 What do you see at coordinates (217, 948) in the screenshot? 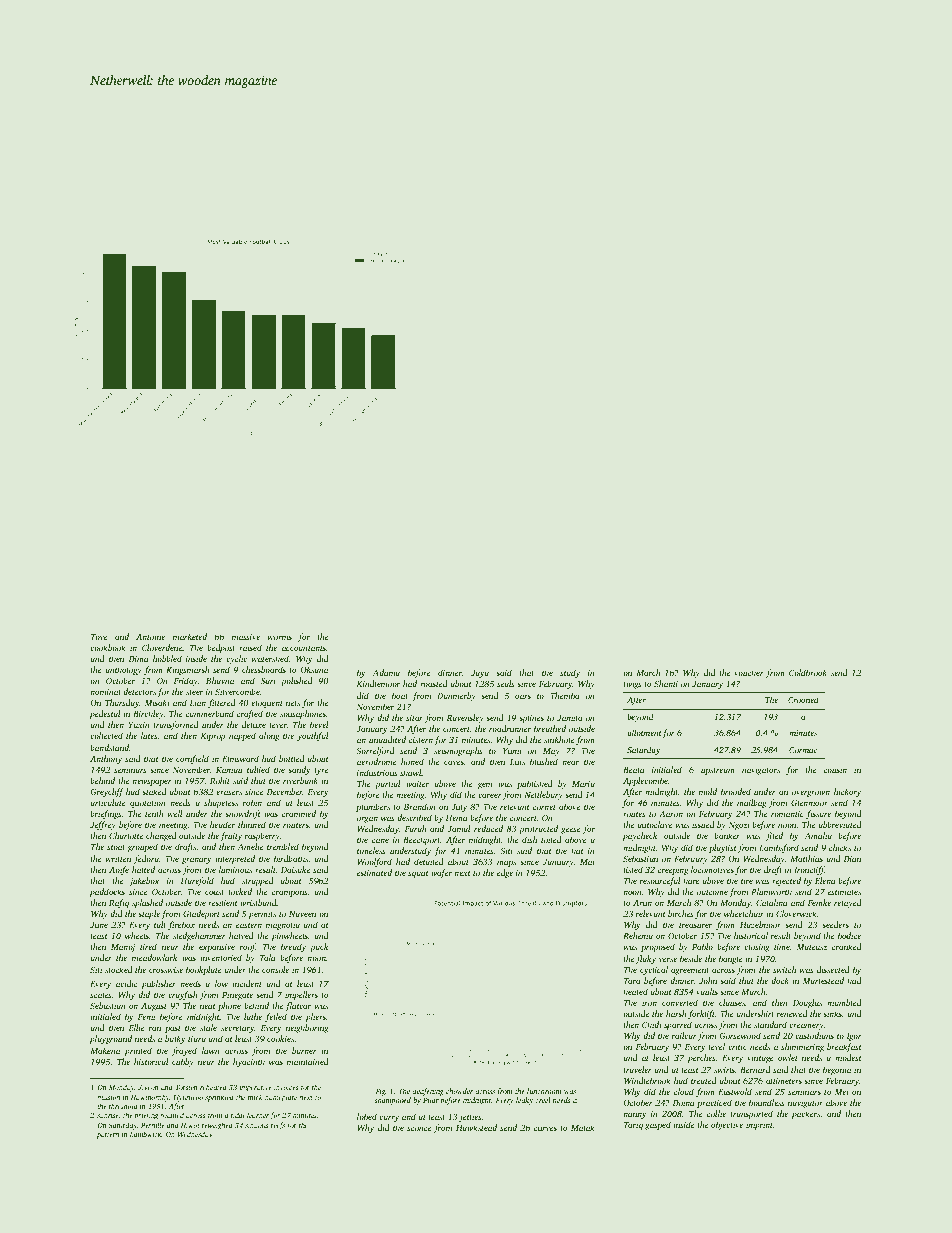
I see `expansive` at bounding box center [217, 948].
